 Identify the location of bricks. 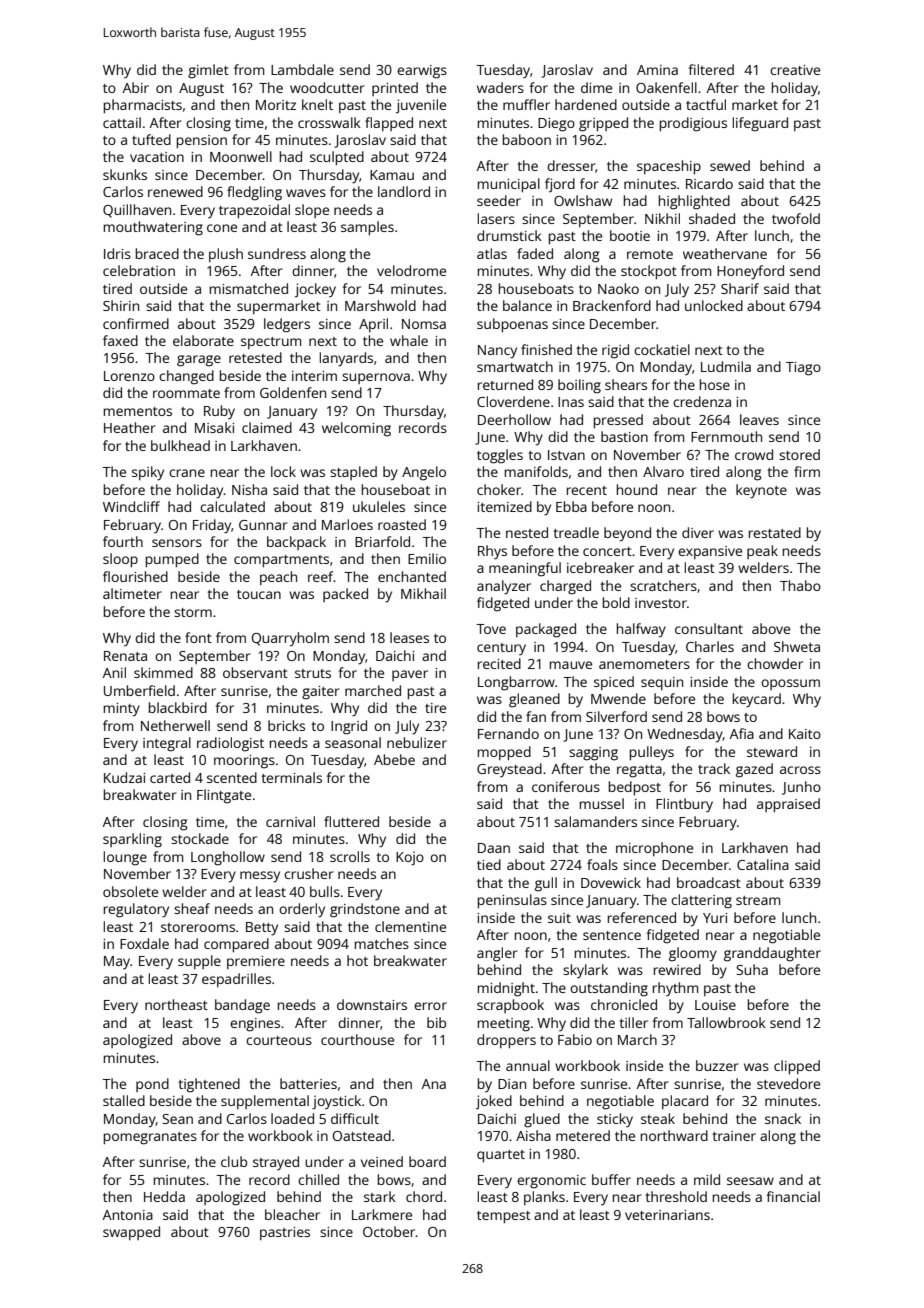
(286, 725).
